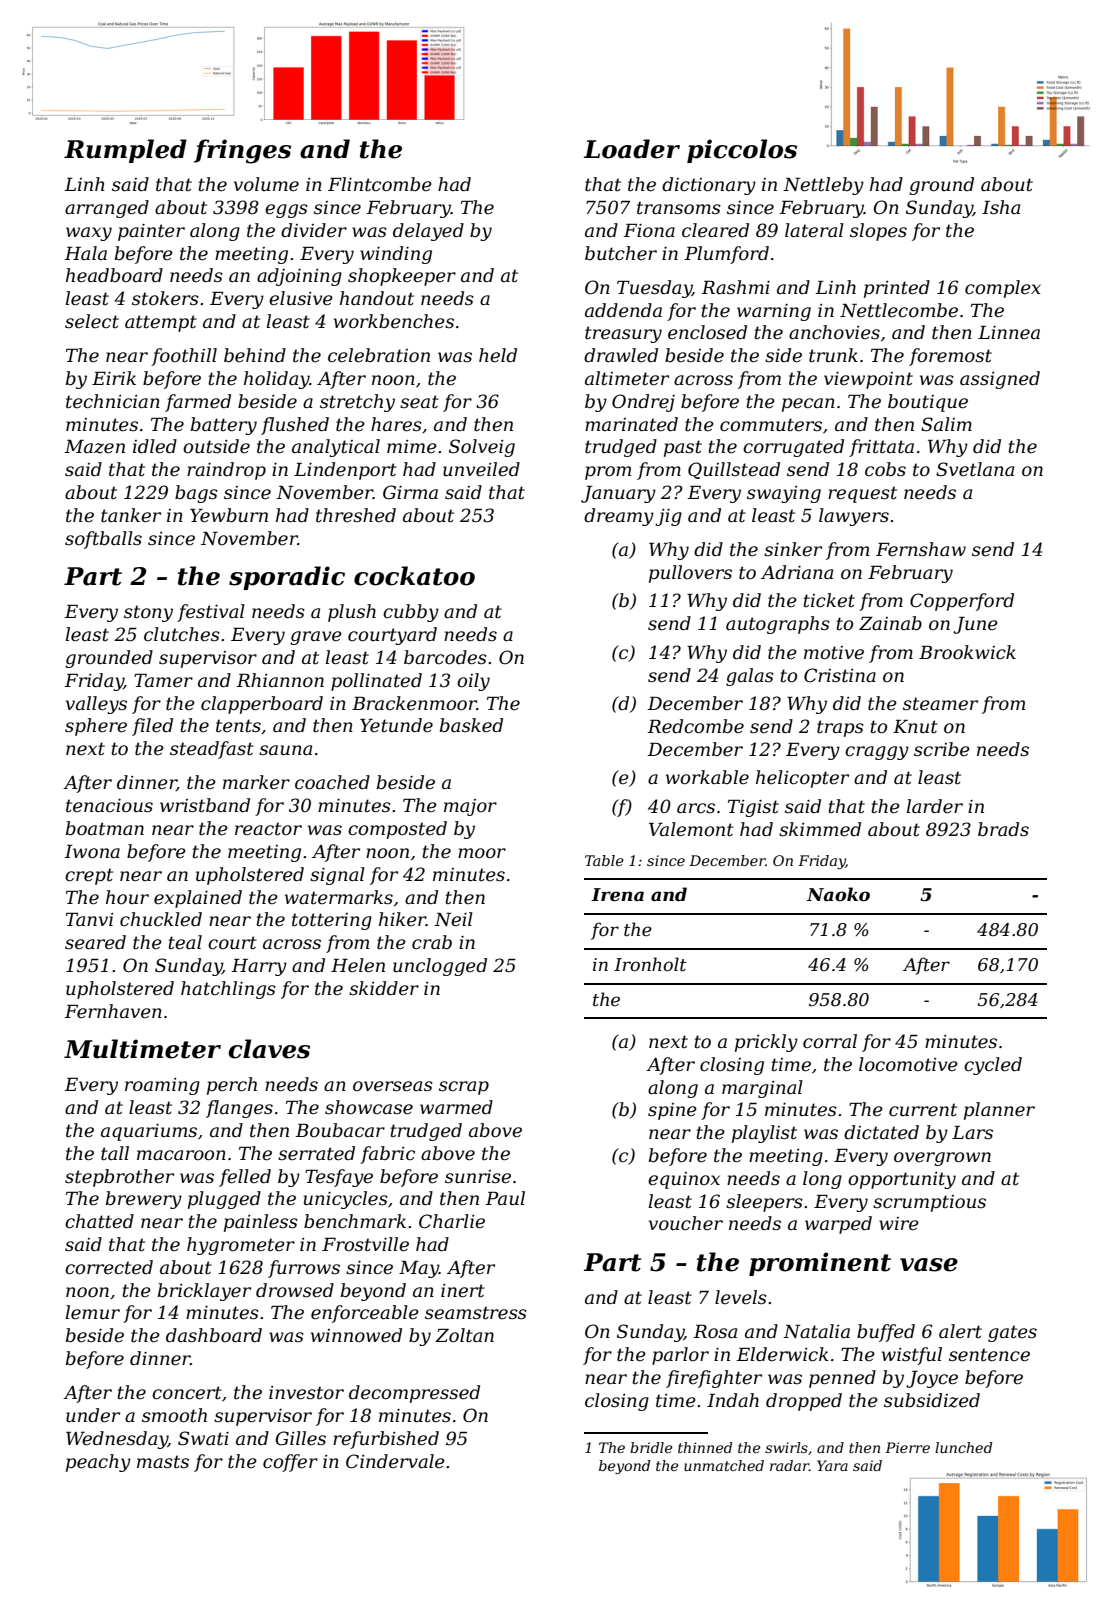 The image size is (1112, 1610). What do you see at coordinates (103, 540) in the screenshot?
I see `softballs` at bounding box center [103, 540].
